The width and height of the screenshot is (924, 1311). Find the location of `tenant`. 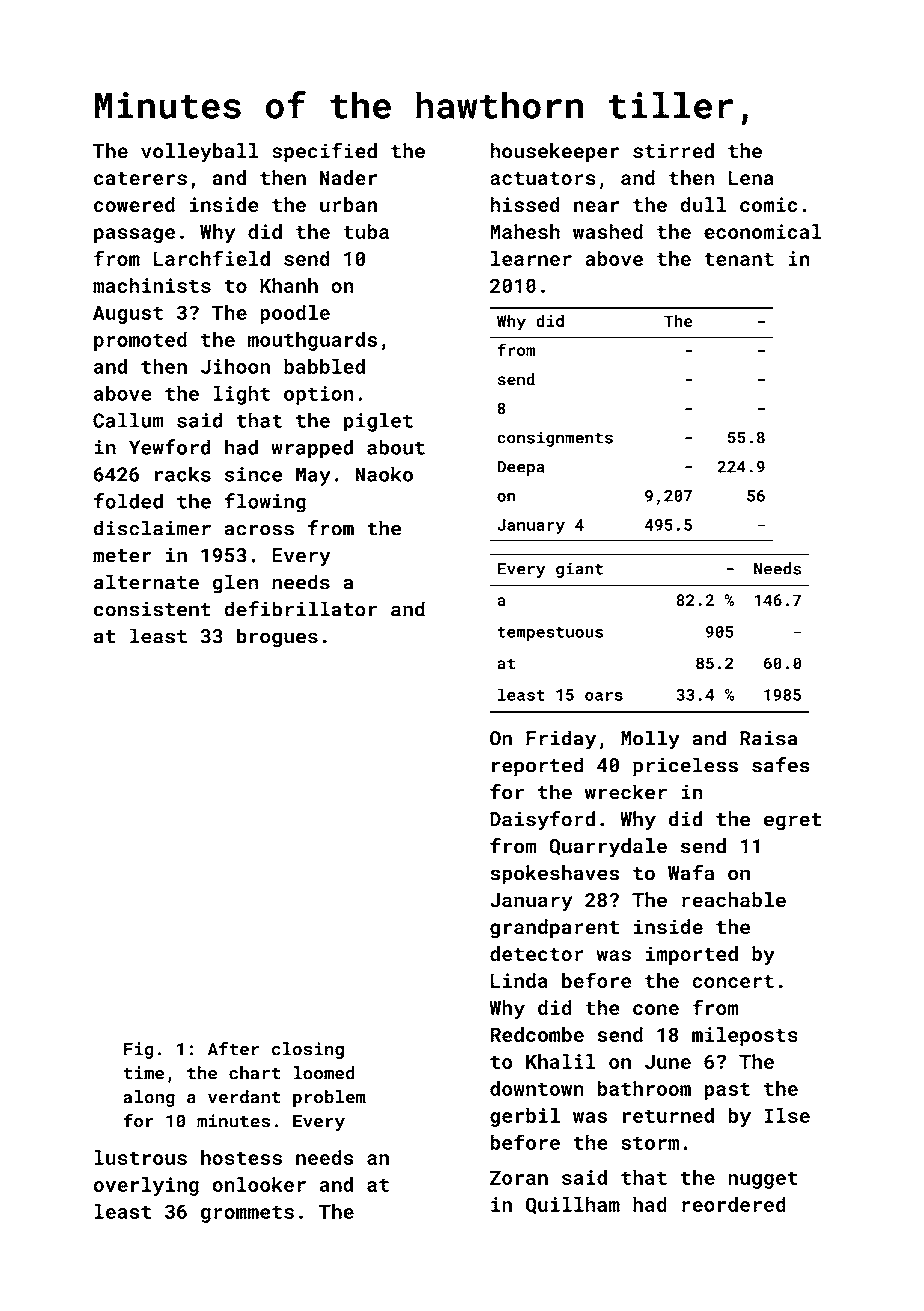

tenant is located at coordinates (739, 259).
